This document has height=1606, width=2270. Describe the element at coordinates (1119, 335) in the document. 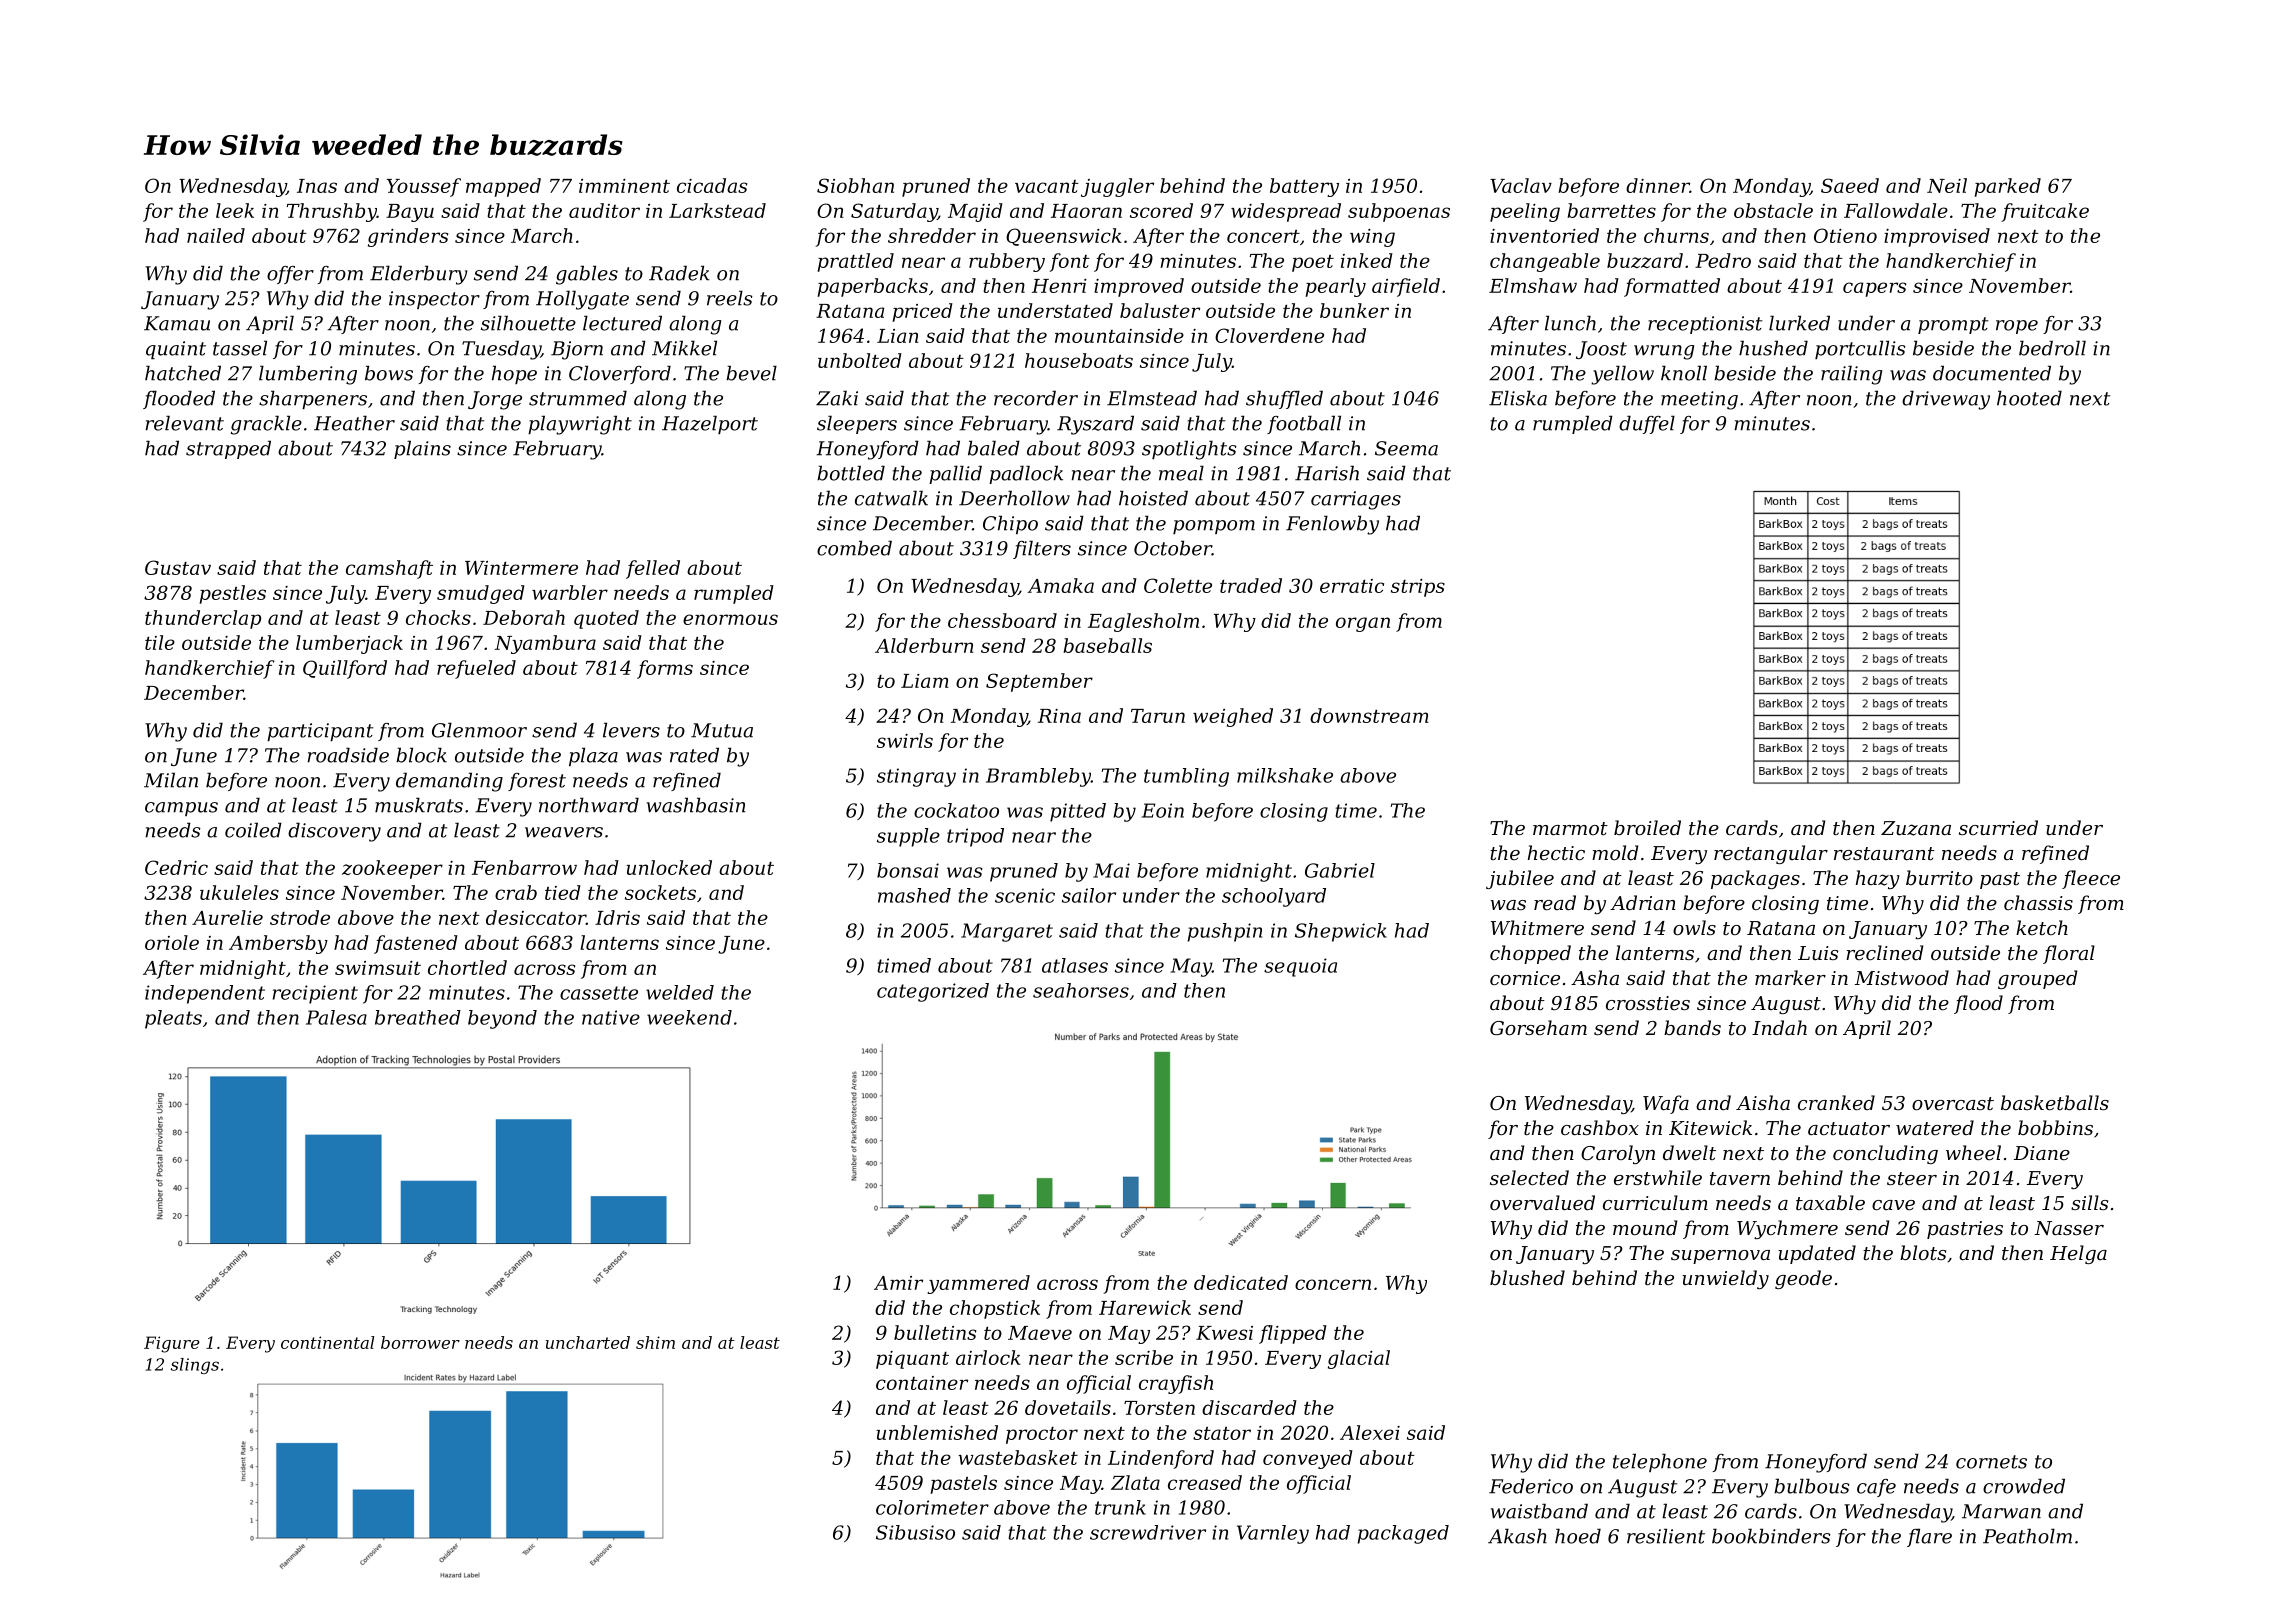

I see `mountainside` at that location.
